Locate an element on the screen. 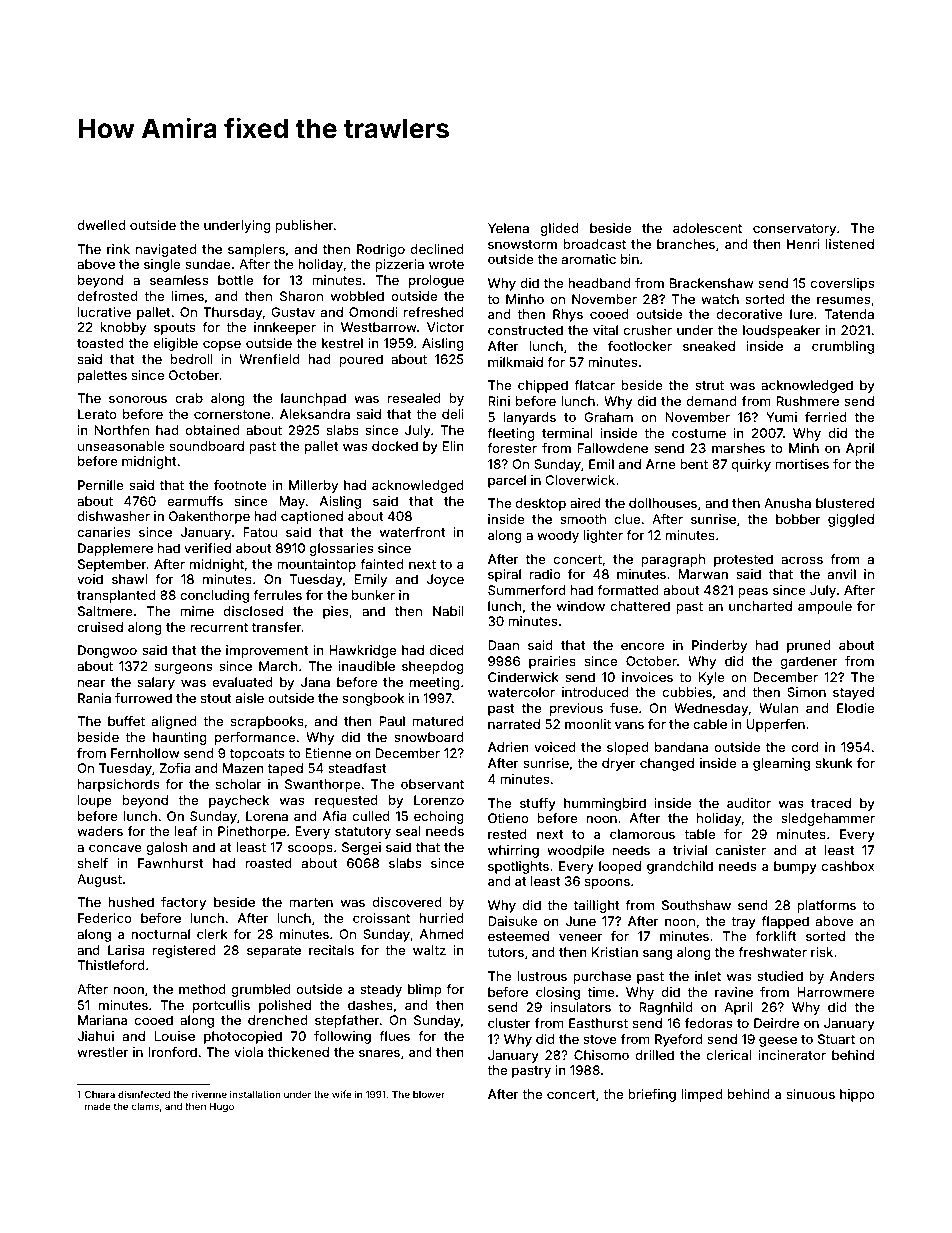  shelf is located at coordinates (93, 863).
